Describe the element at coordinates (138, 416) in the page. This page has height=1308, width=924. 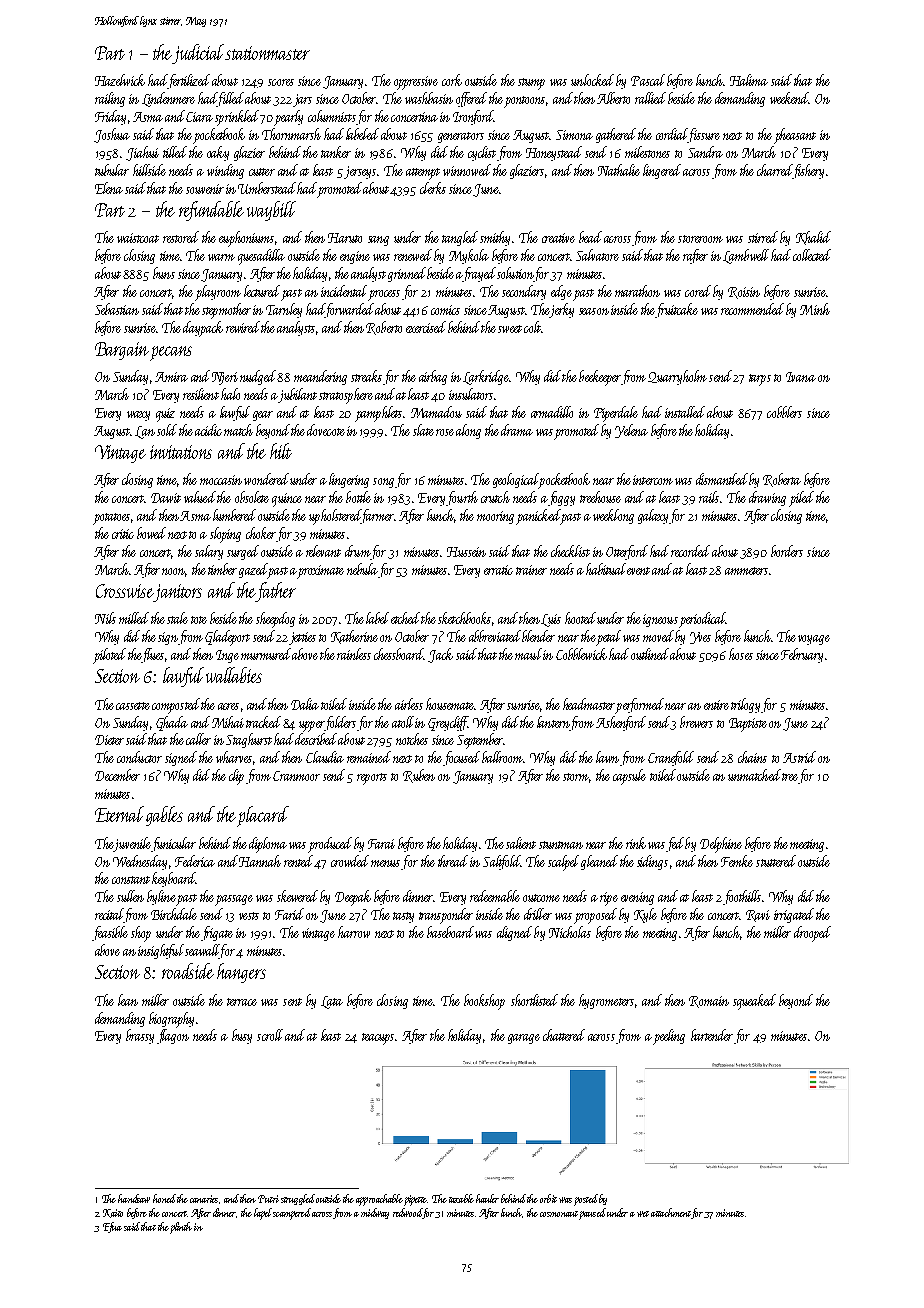
I see `waxy` at that location.
